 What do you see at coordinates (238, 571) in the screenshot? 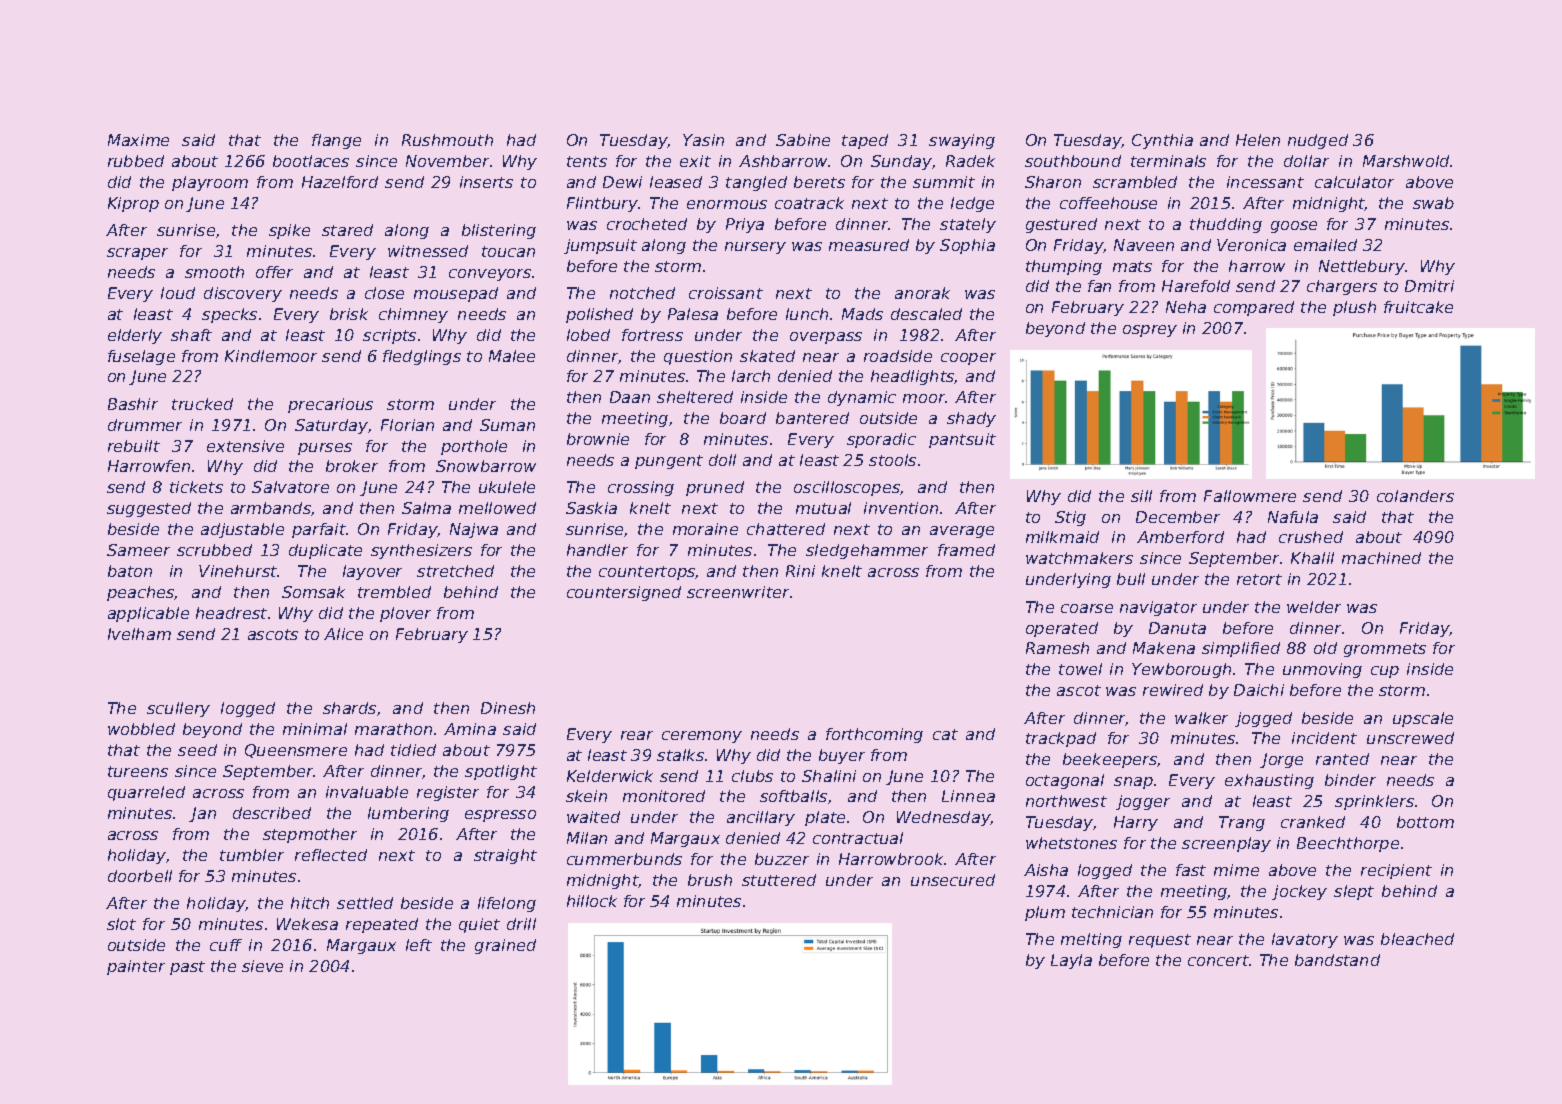
I see `Vinehurst` at bounding box center [238, 571].
